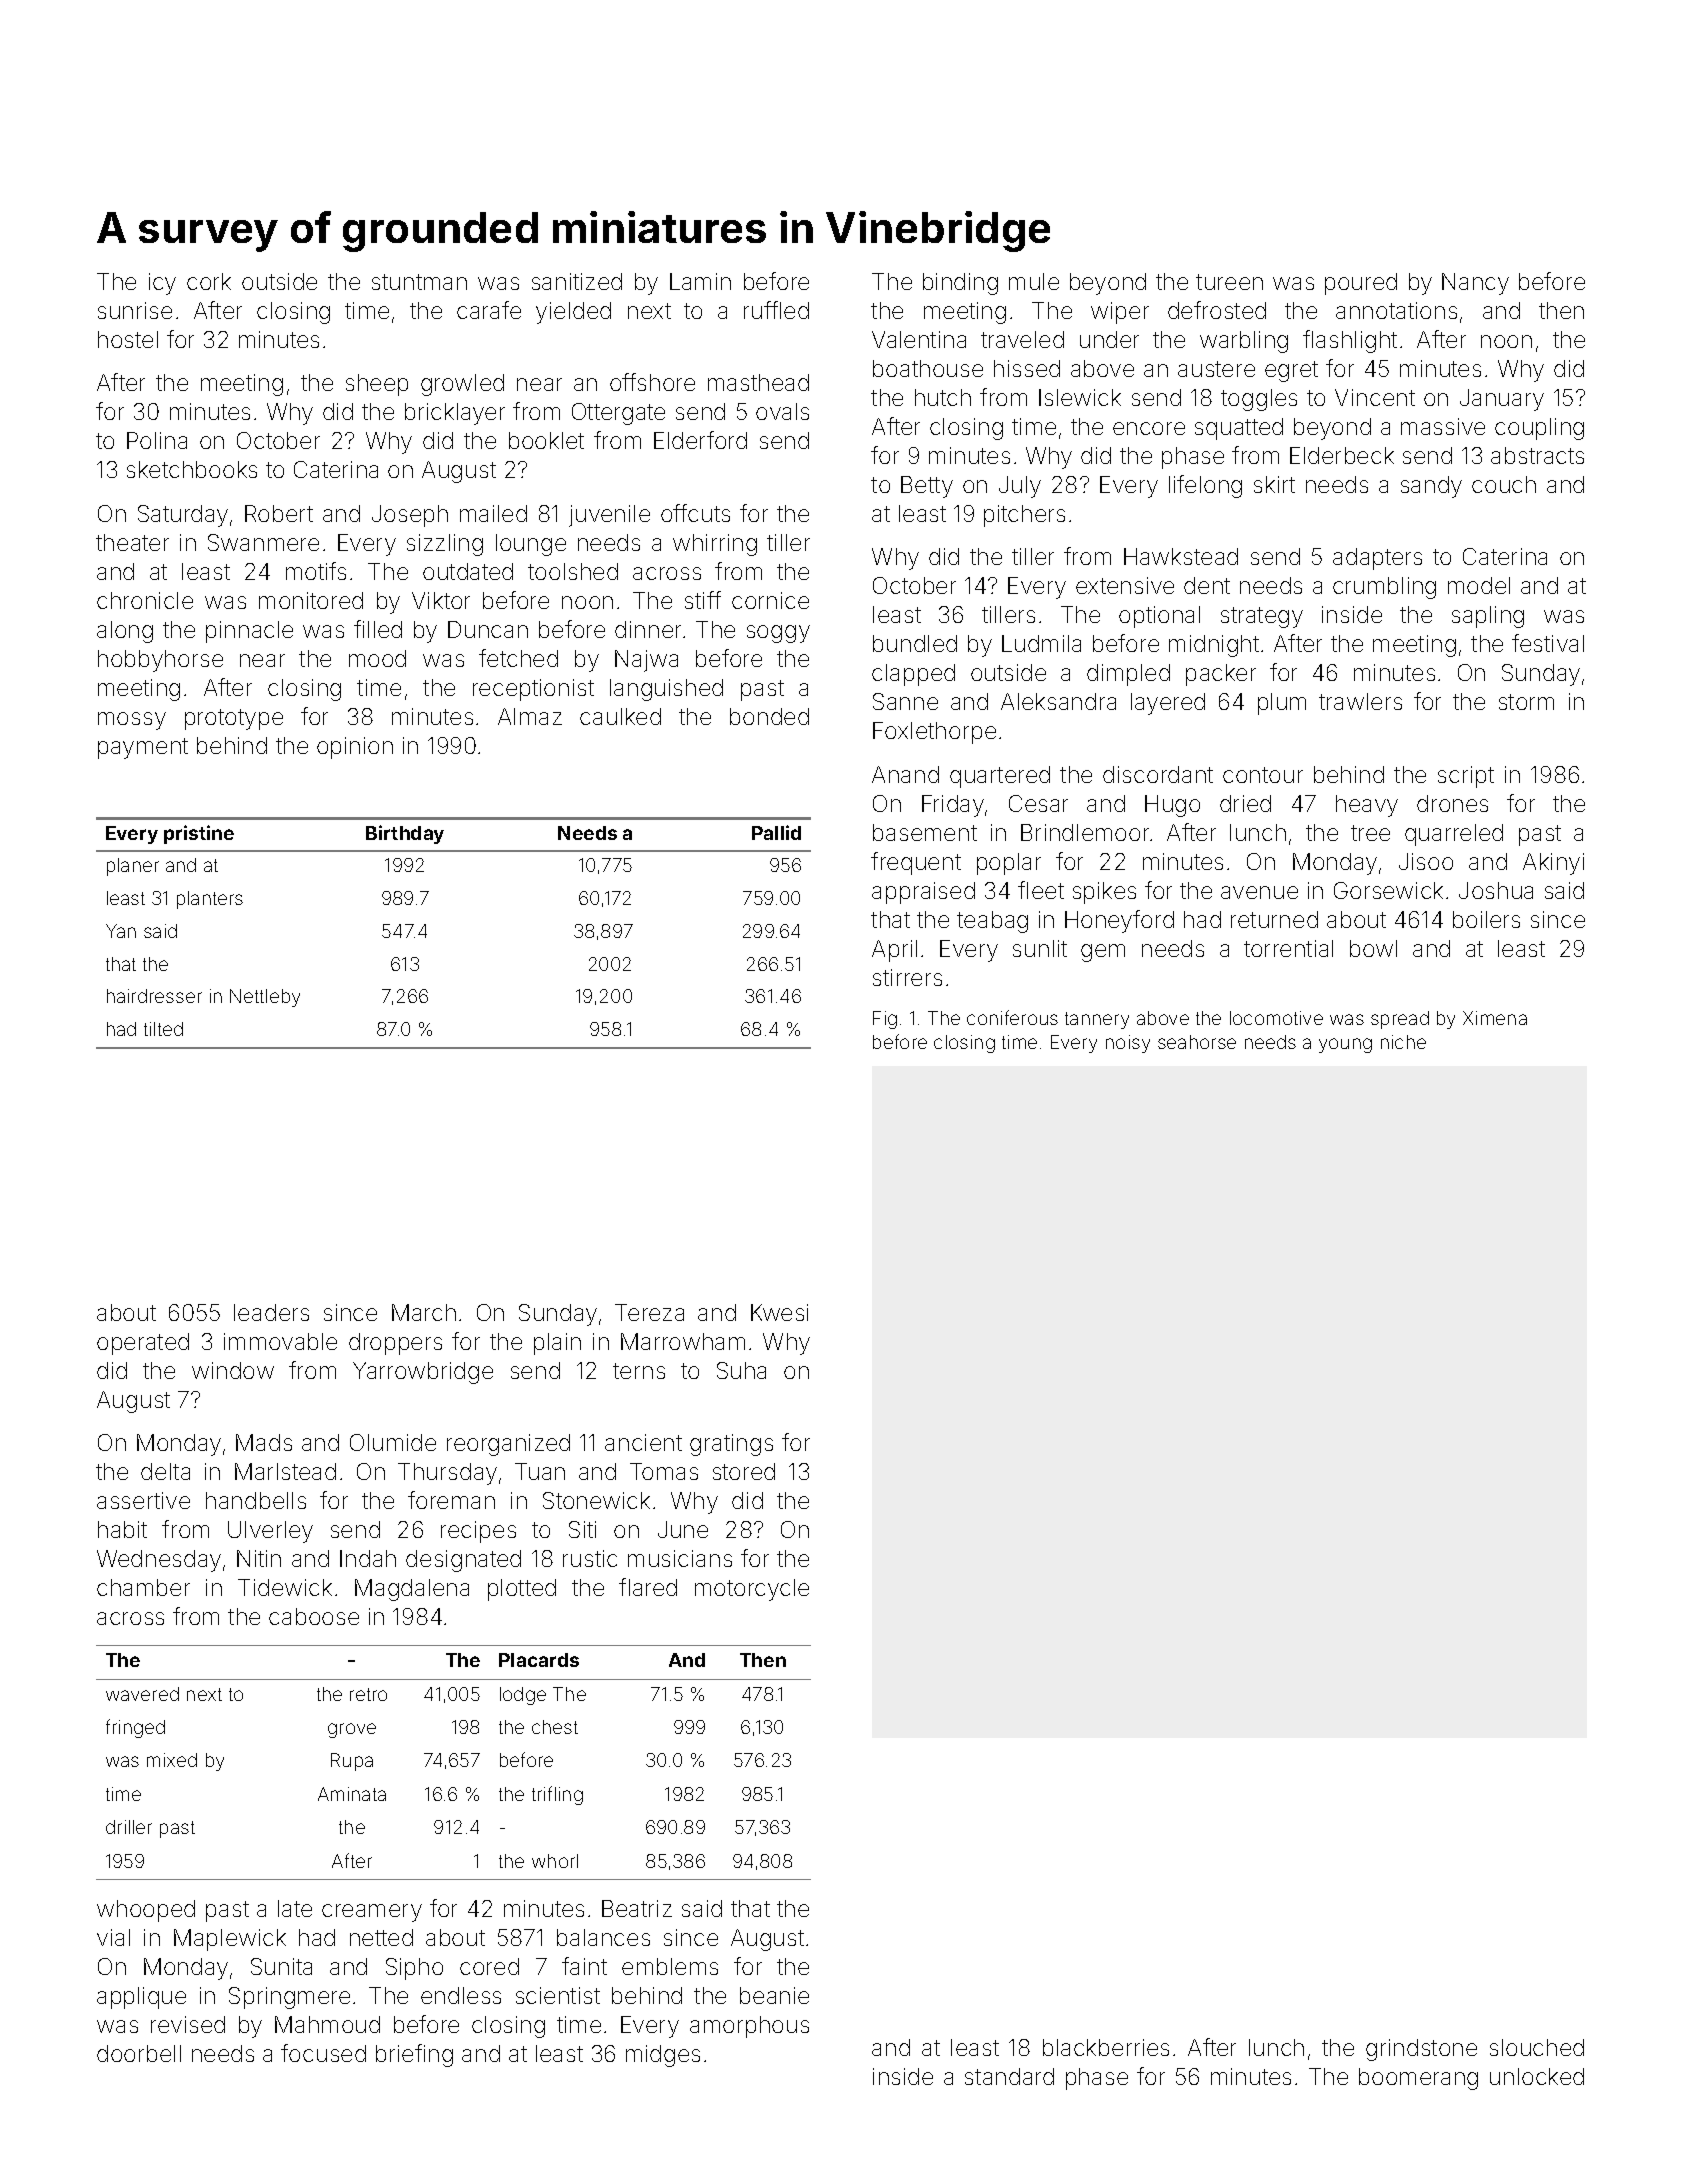  What do you see at coordinates (165, 1471) in the image?
I see `delta` at bounding box center [165, 1471].
